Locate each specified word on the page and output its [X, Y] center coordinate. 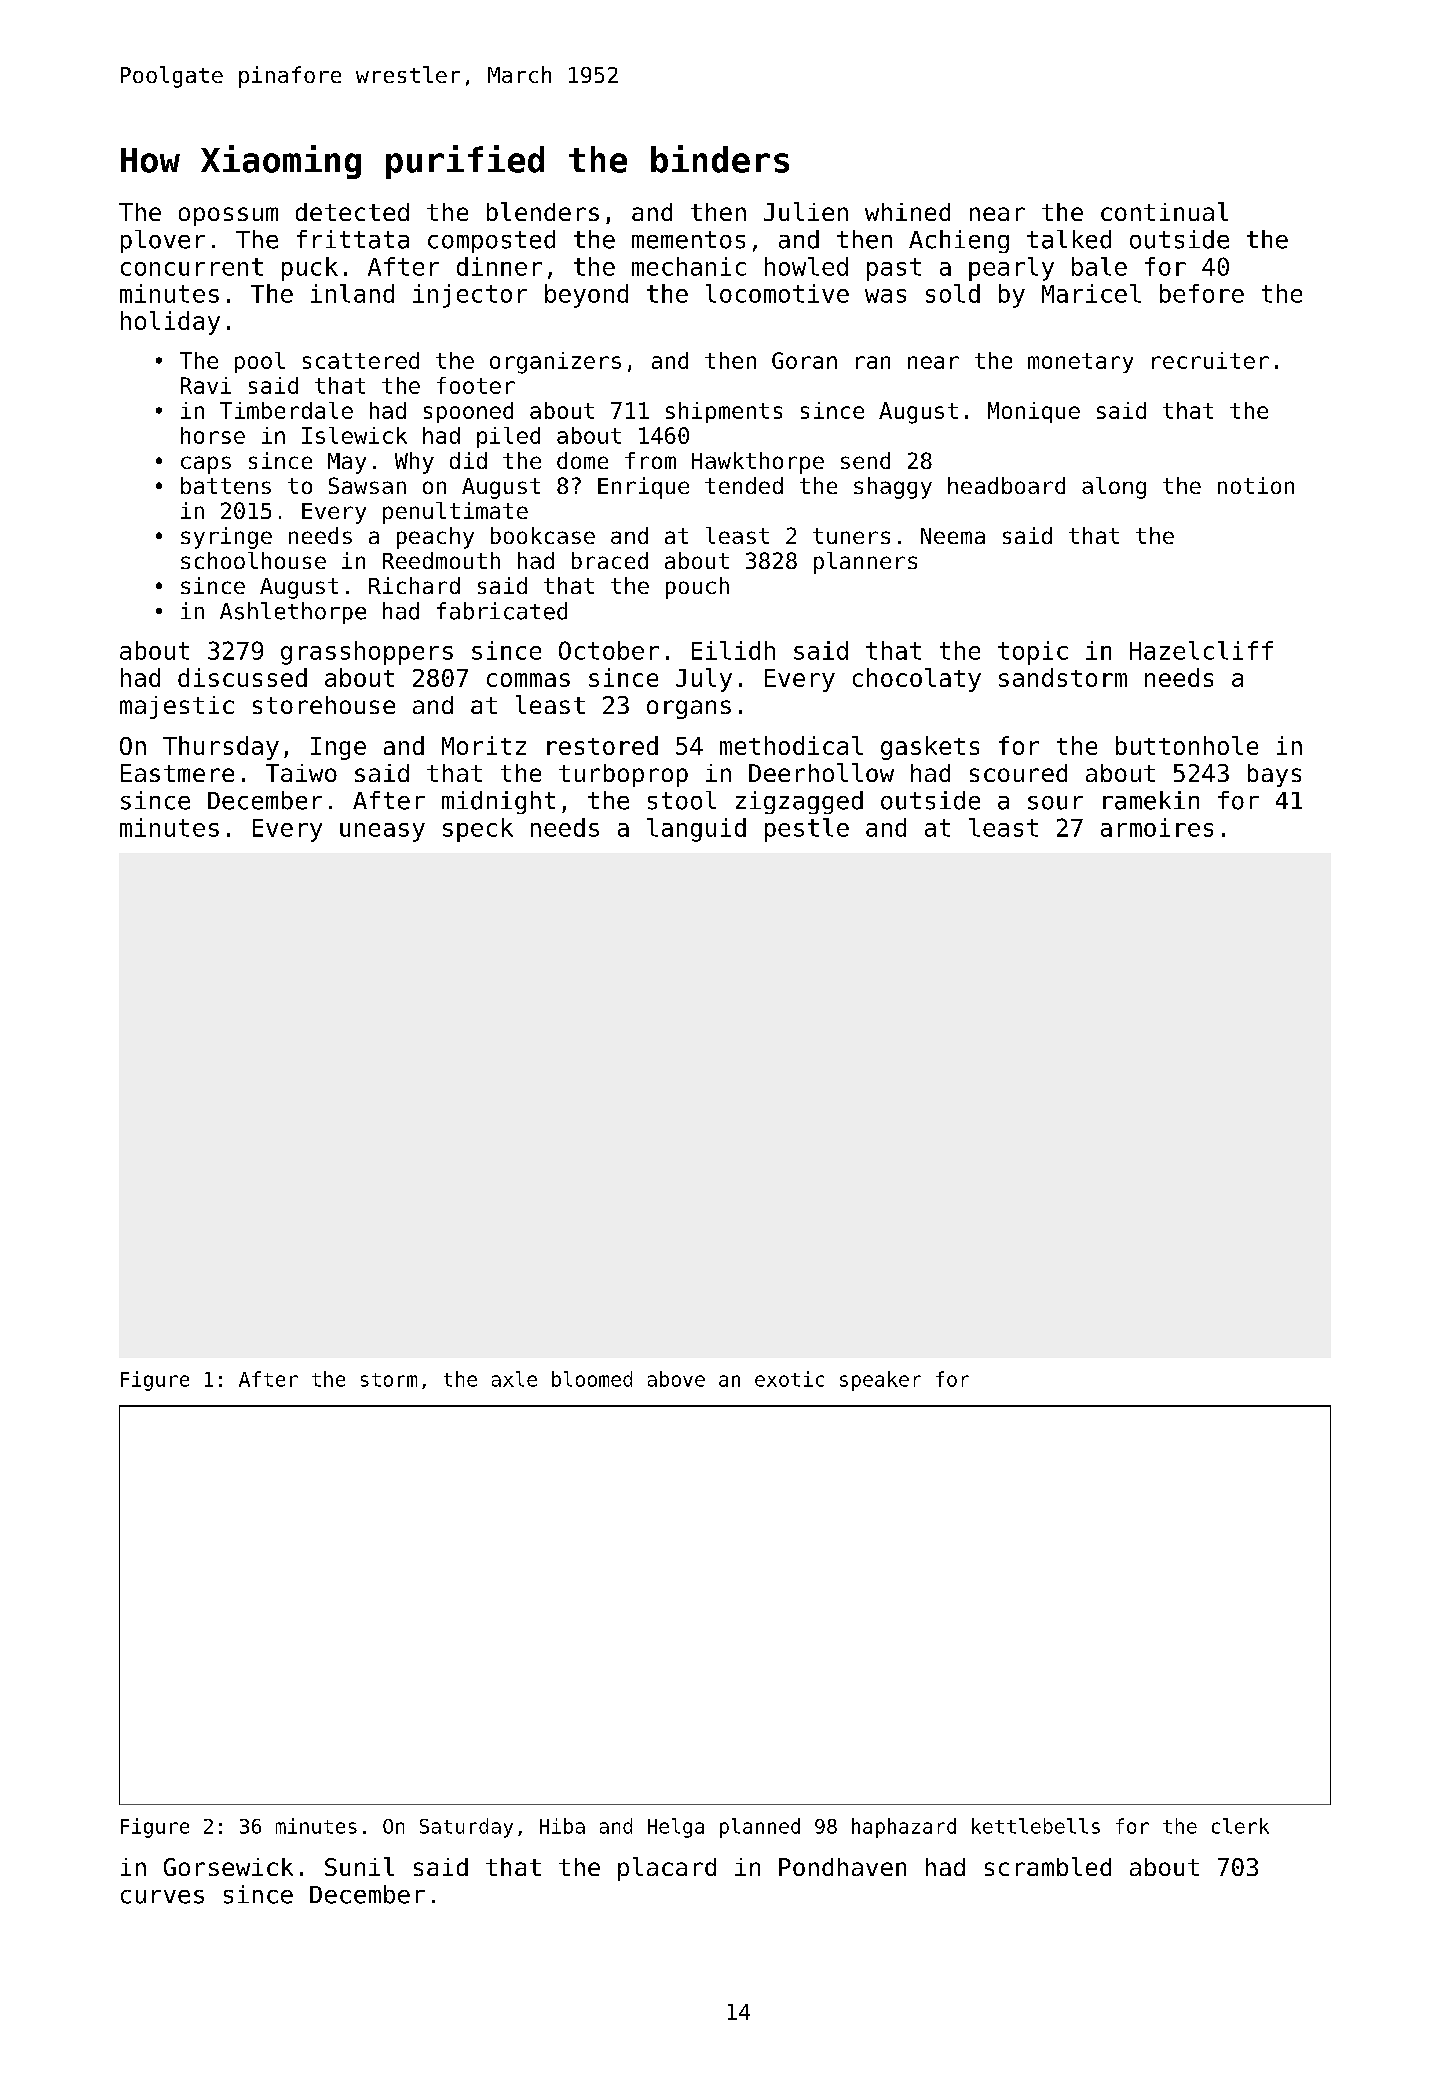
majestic [177, 707]
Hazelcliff [1201, 650]
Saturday [466, 1828]
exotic [789, 1379]
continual [1164, 211]
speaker [880, 1381]
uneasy [382, 832]
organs [689, 709]
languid [696, 830]
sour [1055, 803]
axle [514, 1379]
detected [352, 212]
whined [907, 212]
